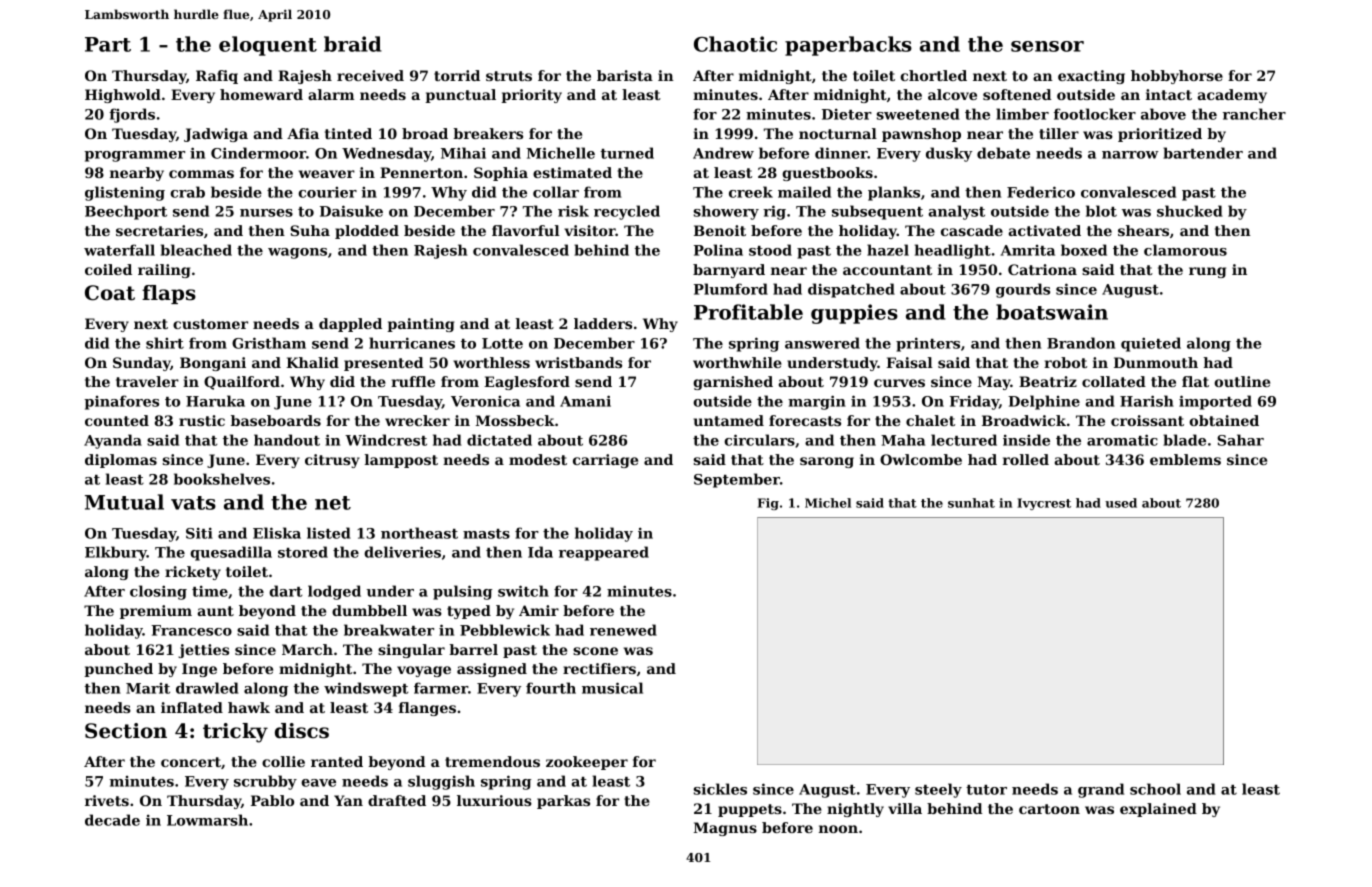 The image size is (1372, 887). Describe the element at coordinates (222, 479) in the screenshot. I see `bookshelves` at that location.
